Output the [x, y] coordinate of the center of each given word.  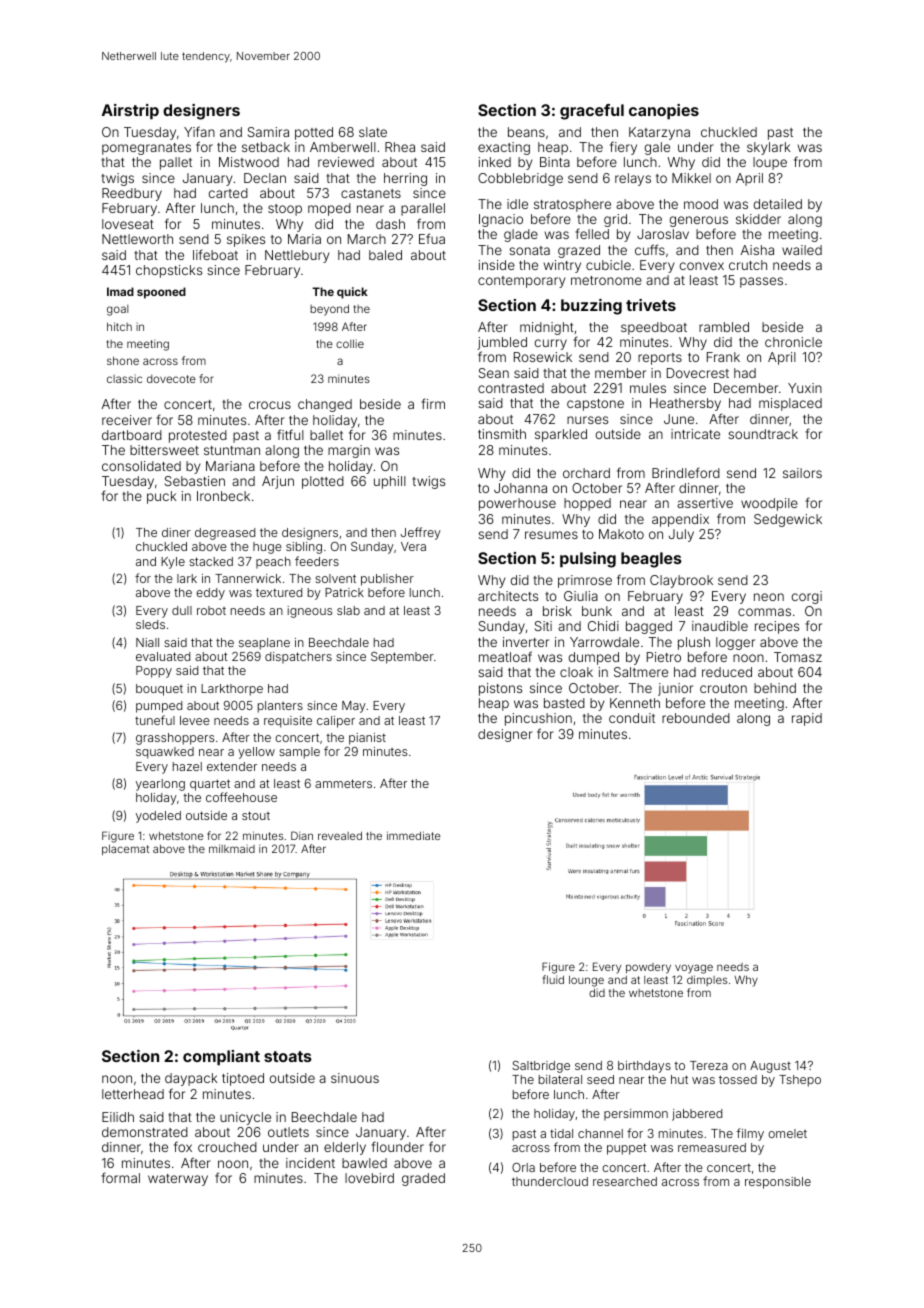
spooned [161, 293]
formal [120, 1177]
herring [405, 179]
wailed [802, 250]
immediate [413, 835]
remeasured [712, 1147]
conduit [632, 718]
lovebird [369, 1178]
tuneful [155, 720]
